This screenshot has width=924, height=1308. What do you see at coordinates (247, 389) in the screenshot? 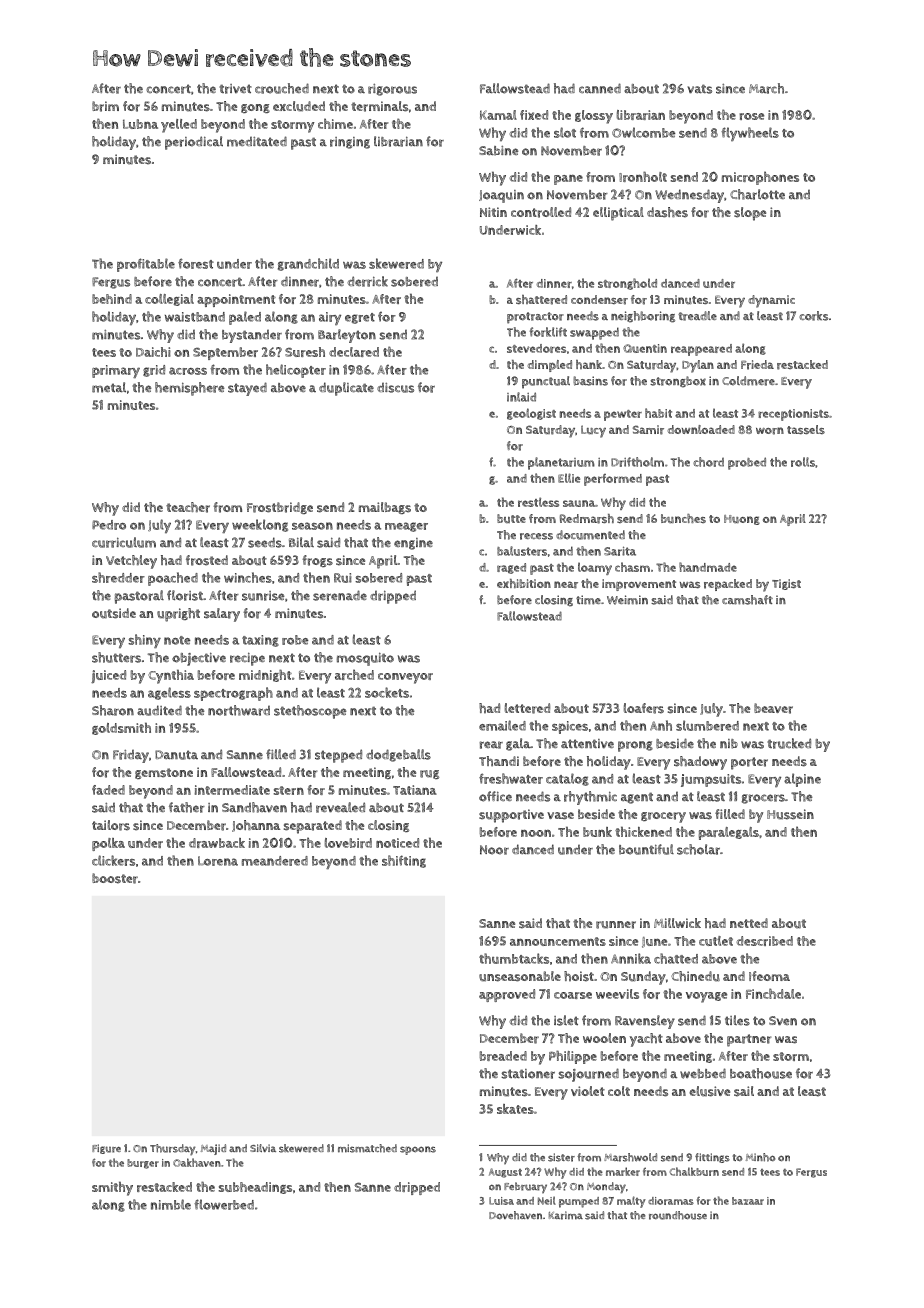
I see `stayed` at bounding box center [247, 389].
